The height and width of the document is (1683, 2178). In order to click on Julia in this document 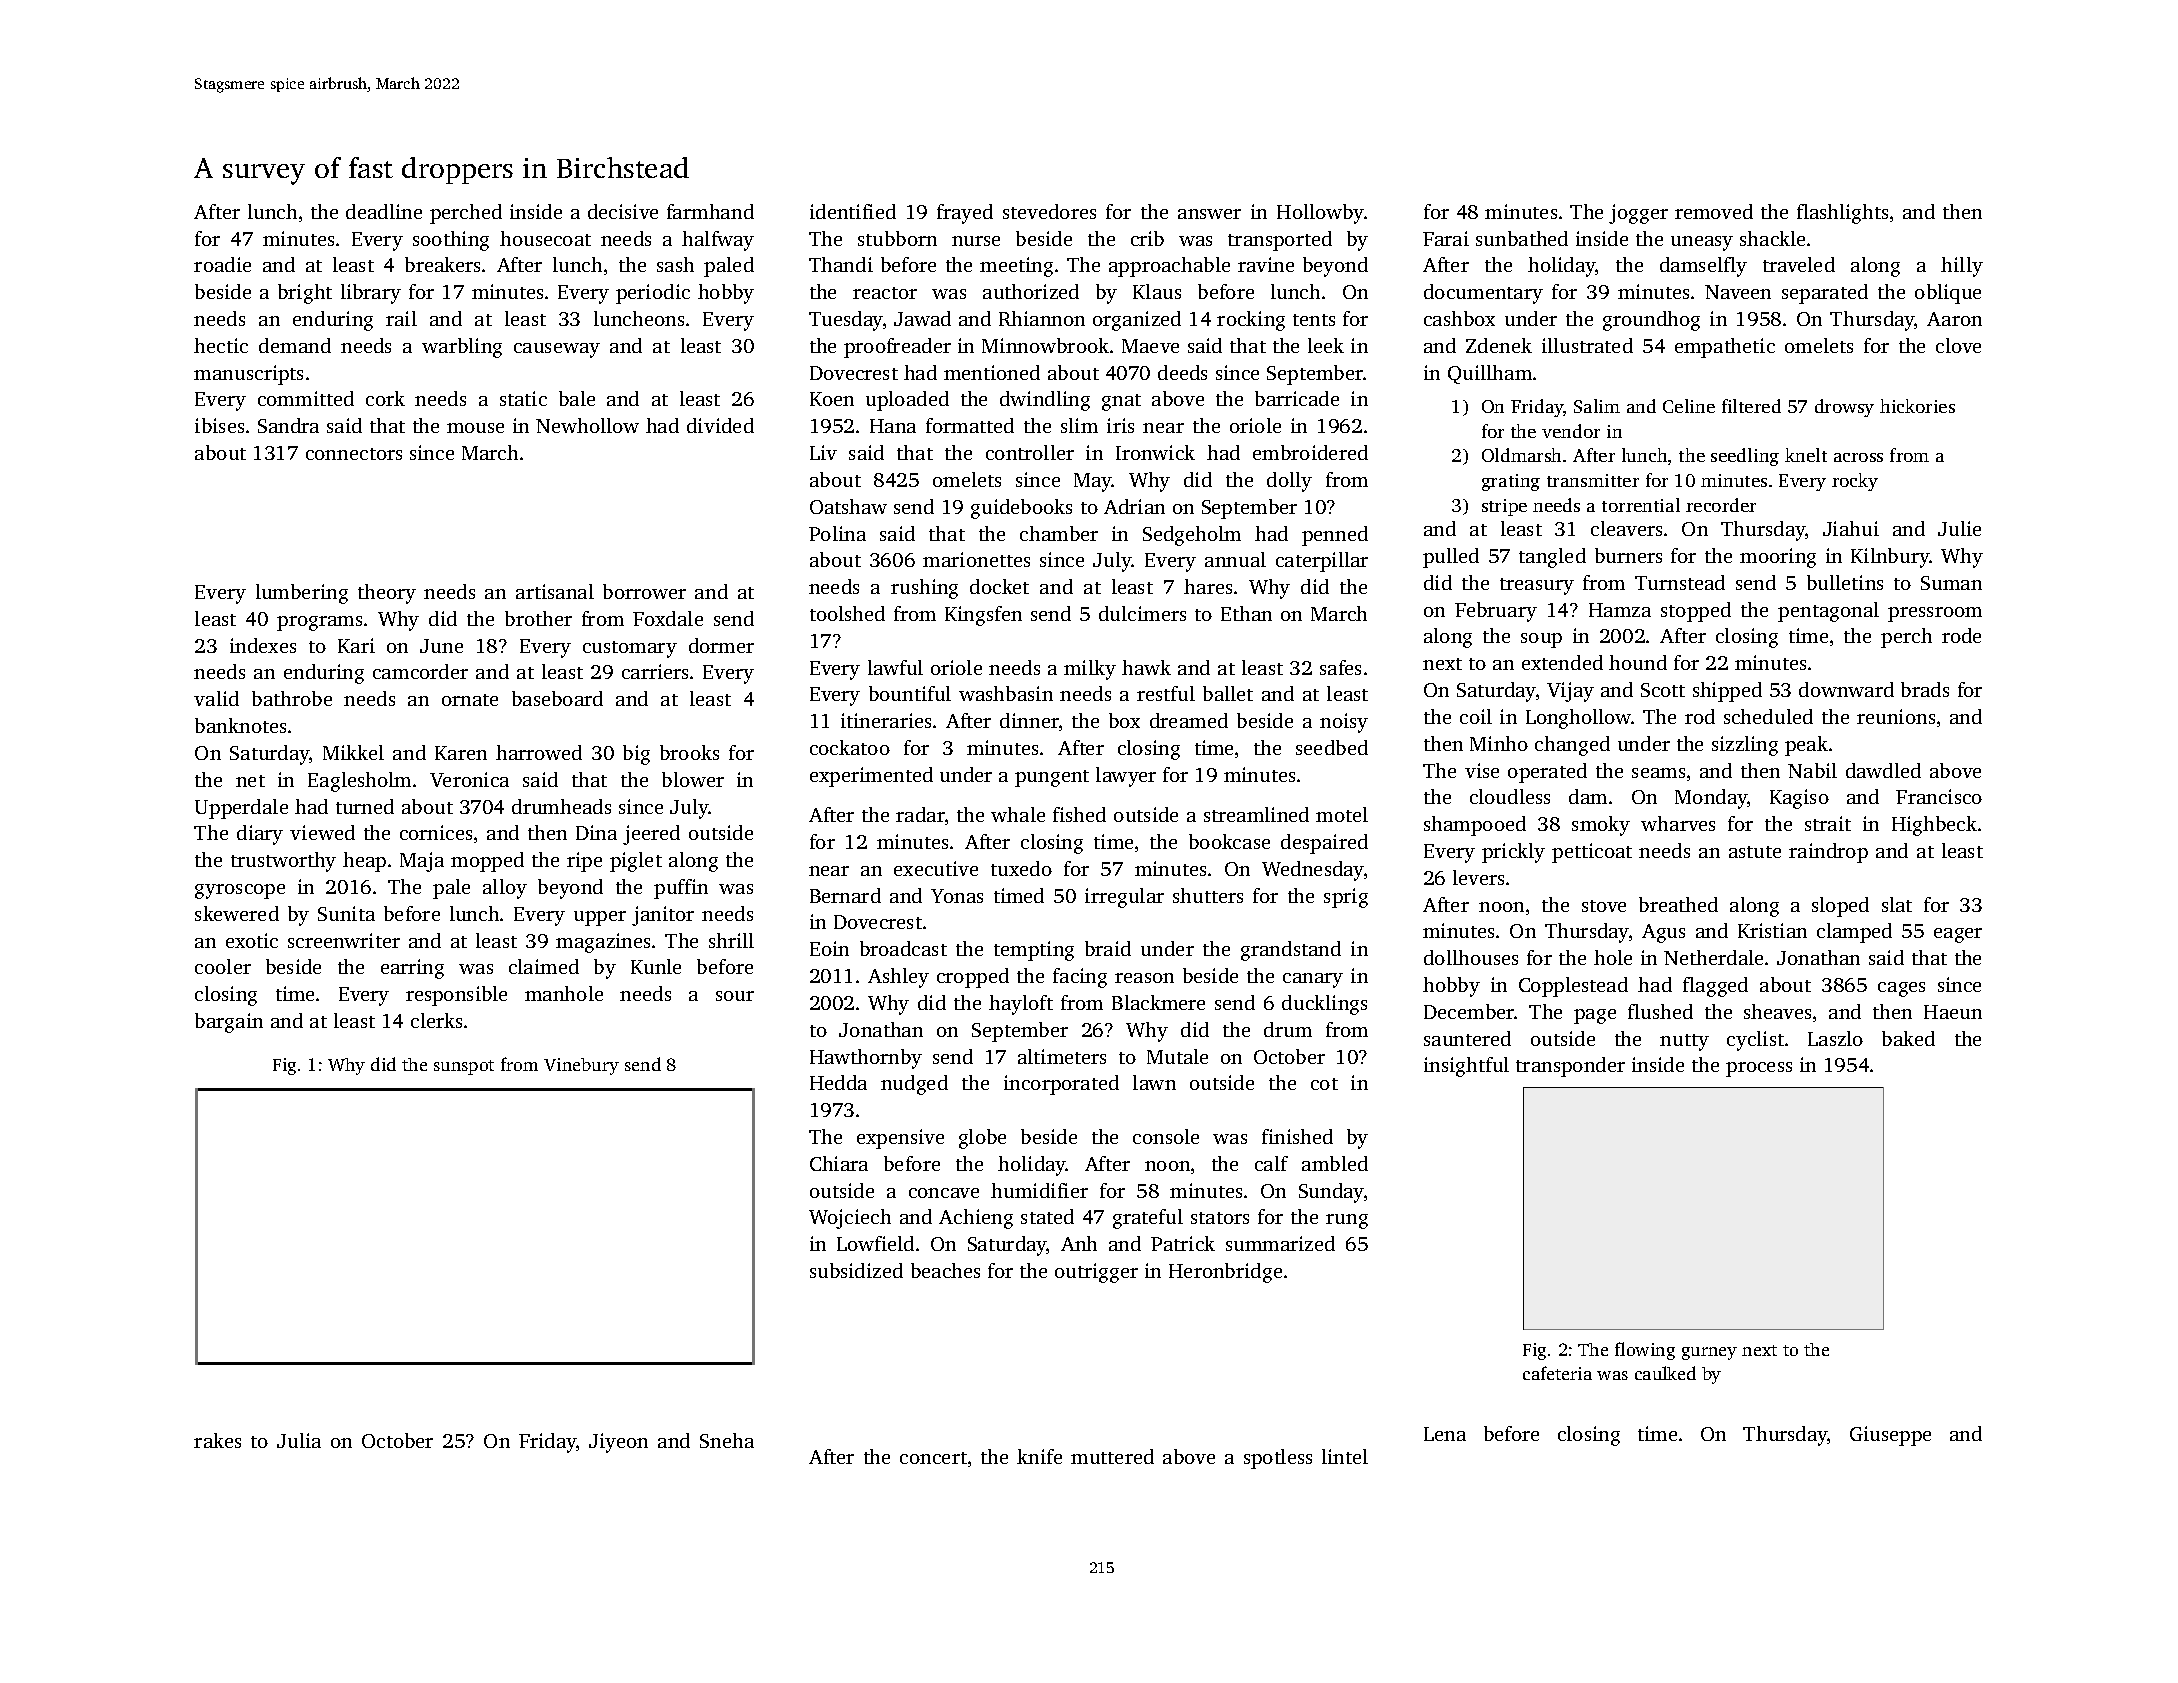, I will do `click(299, 1440)`.
